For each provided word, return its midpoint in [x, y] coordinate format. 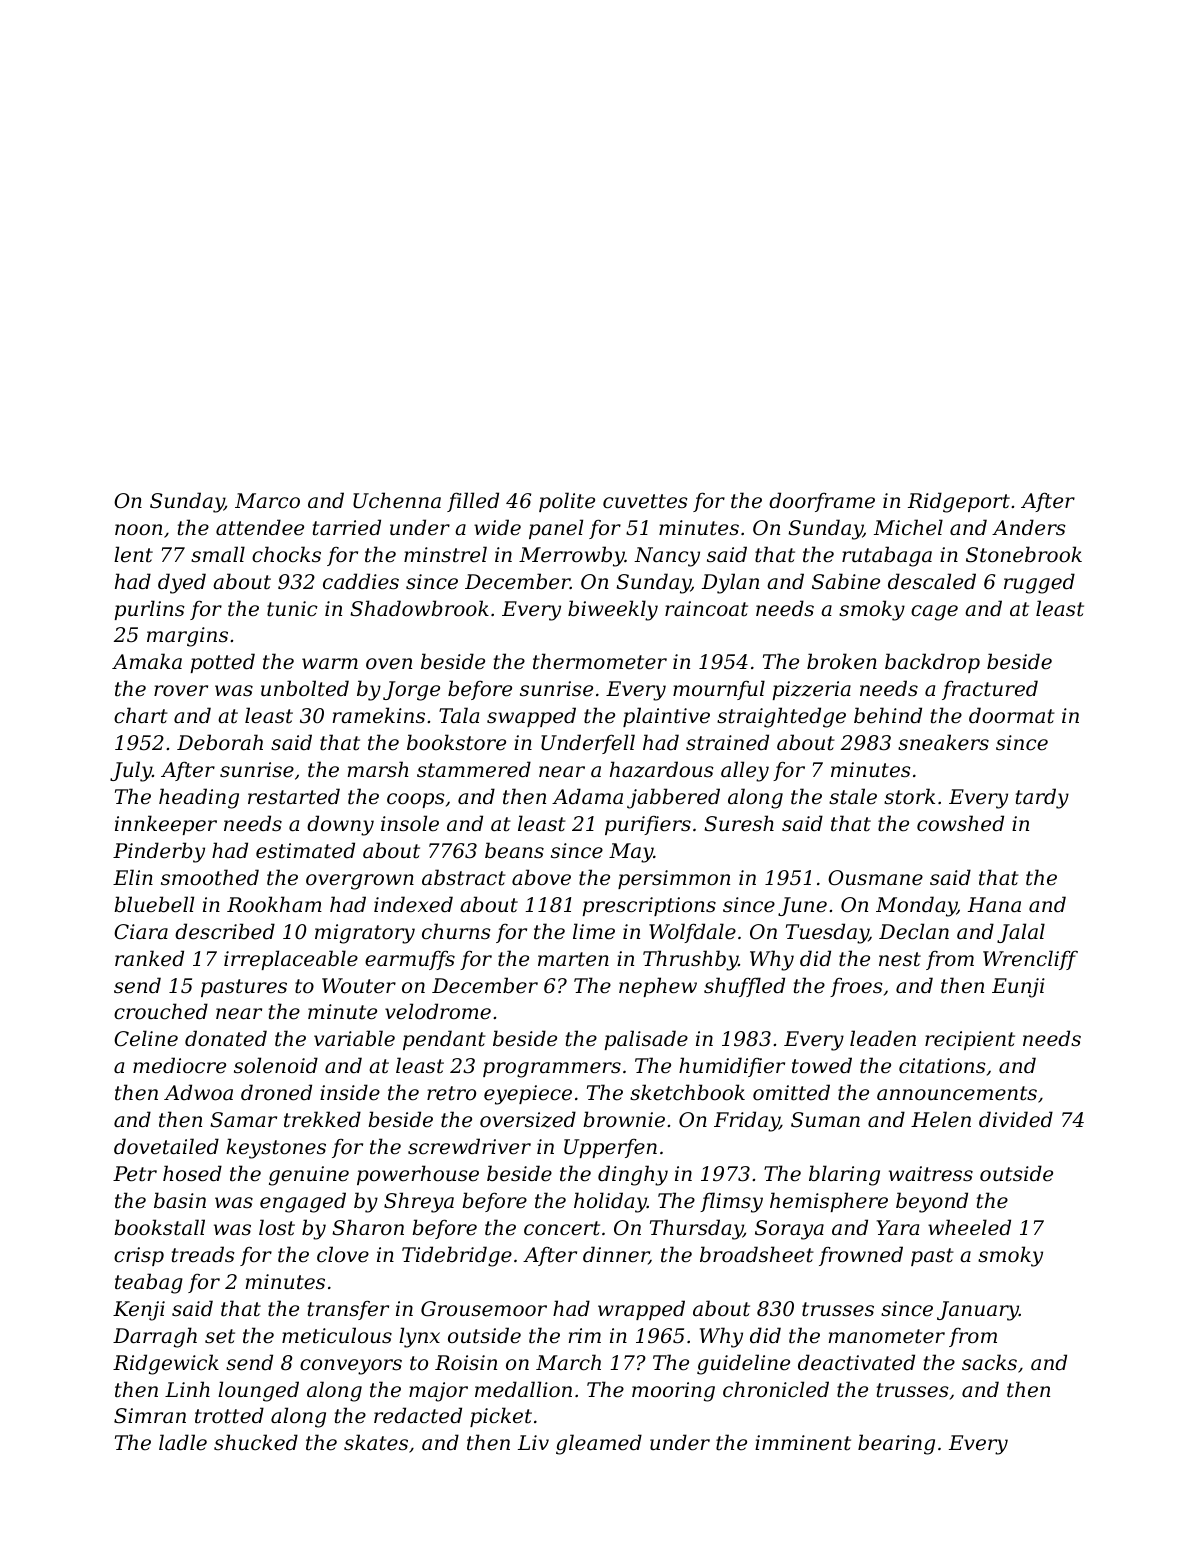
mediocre [179, 1065]
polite [567, 502]
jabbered [673, 798]
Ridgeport [959, 502]
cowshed [960, 823]
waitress [931, 1174]
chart [141, 715]
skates [376, 1442]
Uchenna [397, 500]
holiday [610, 1202]
